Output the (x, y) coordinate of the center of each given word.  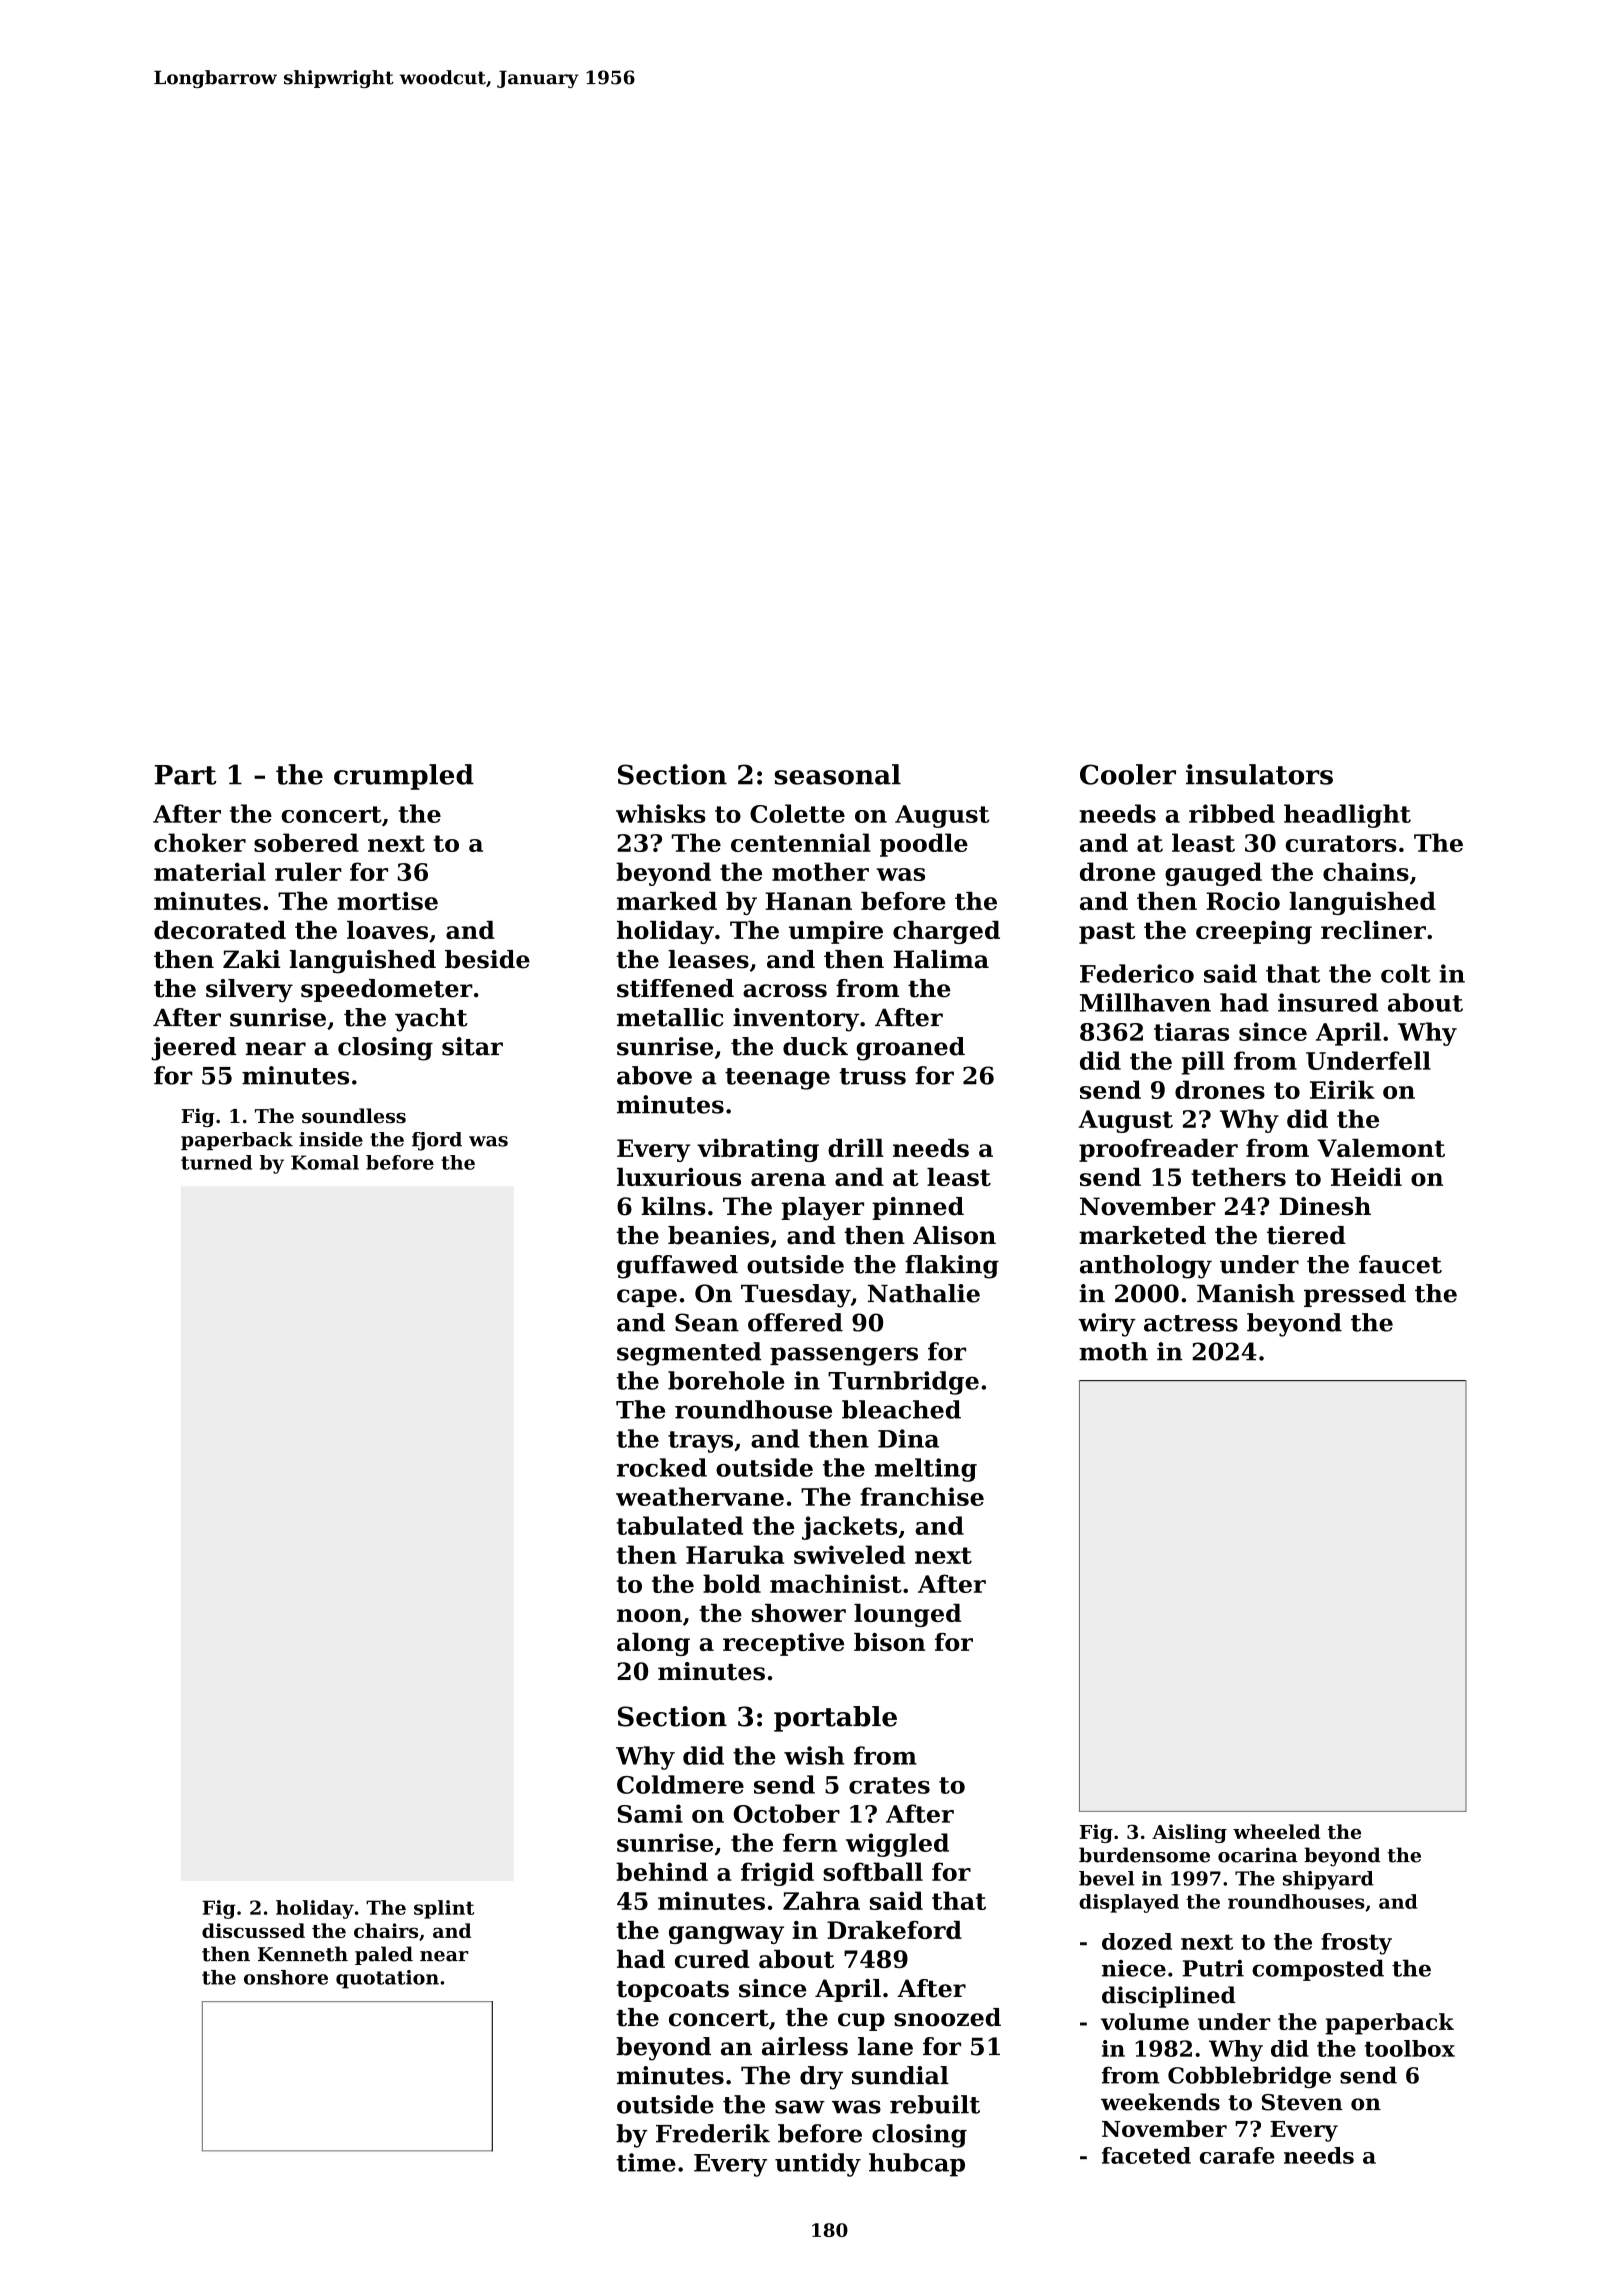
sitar (472, 1046)
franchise (922, 1496)
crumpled (404, 777)
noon (649, 1615)
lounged (907, 1615)
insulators (1259, 774)
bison (889, 1642)
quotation (387, 1979)
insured (1328, 1002)
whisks (661, 813)
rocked (662, 1467)
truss (872, 1076)
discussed (253, 1930)
